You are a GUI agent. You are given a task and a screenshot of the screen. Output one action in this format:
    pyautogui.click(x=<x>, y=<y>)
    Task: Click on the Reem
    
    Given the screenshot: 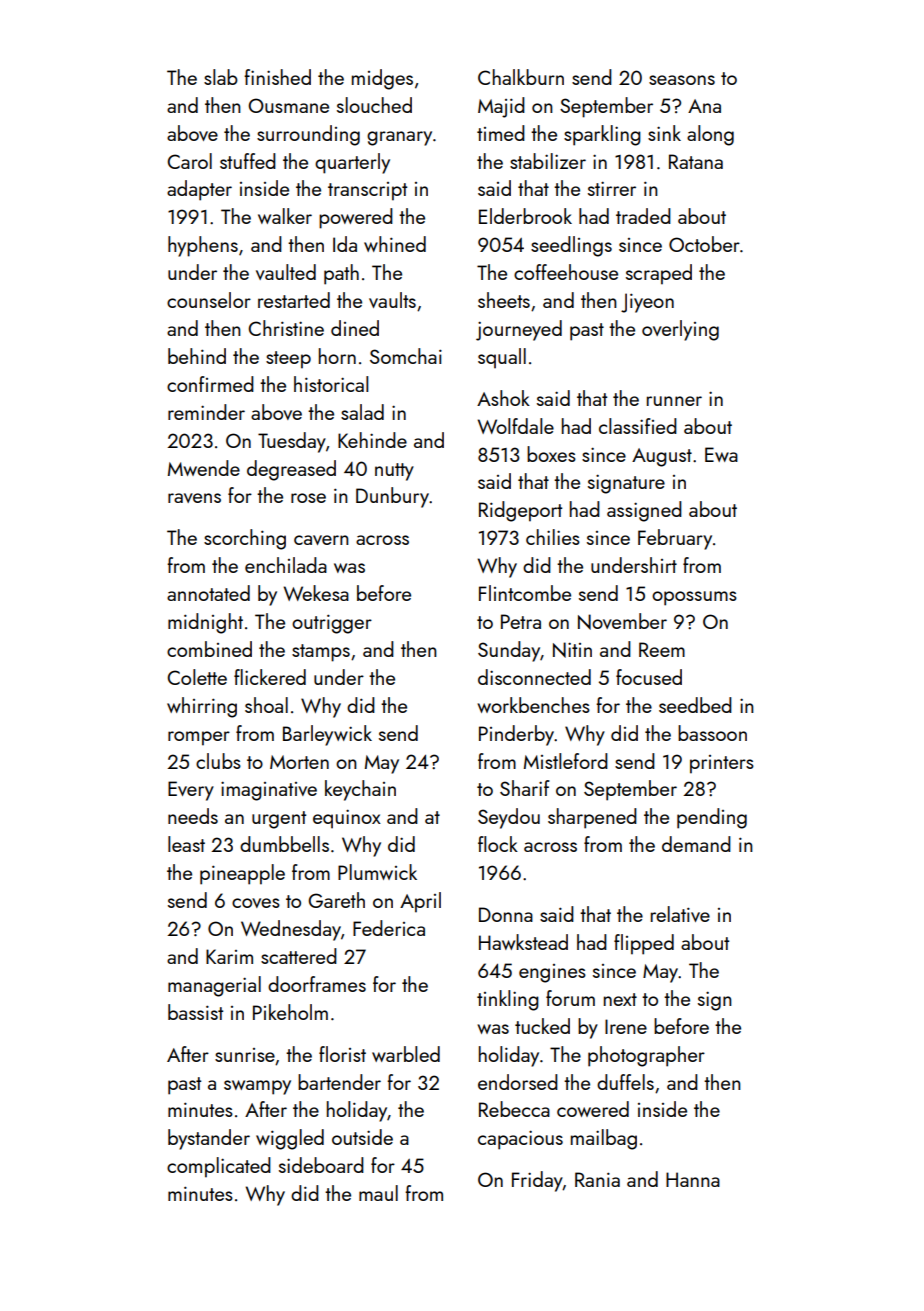 What is the action you would take?
    pyautogui.click(x=662, y=649)
